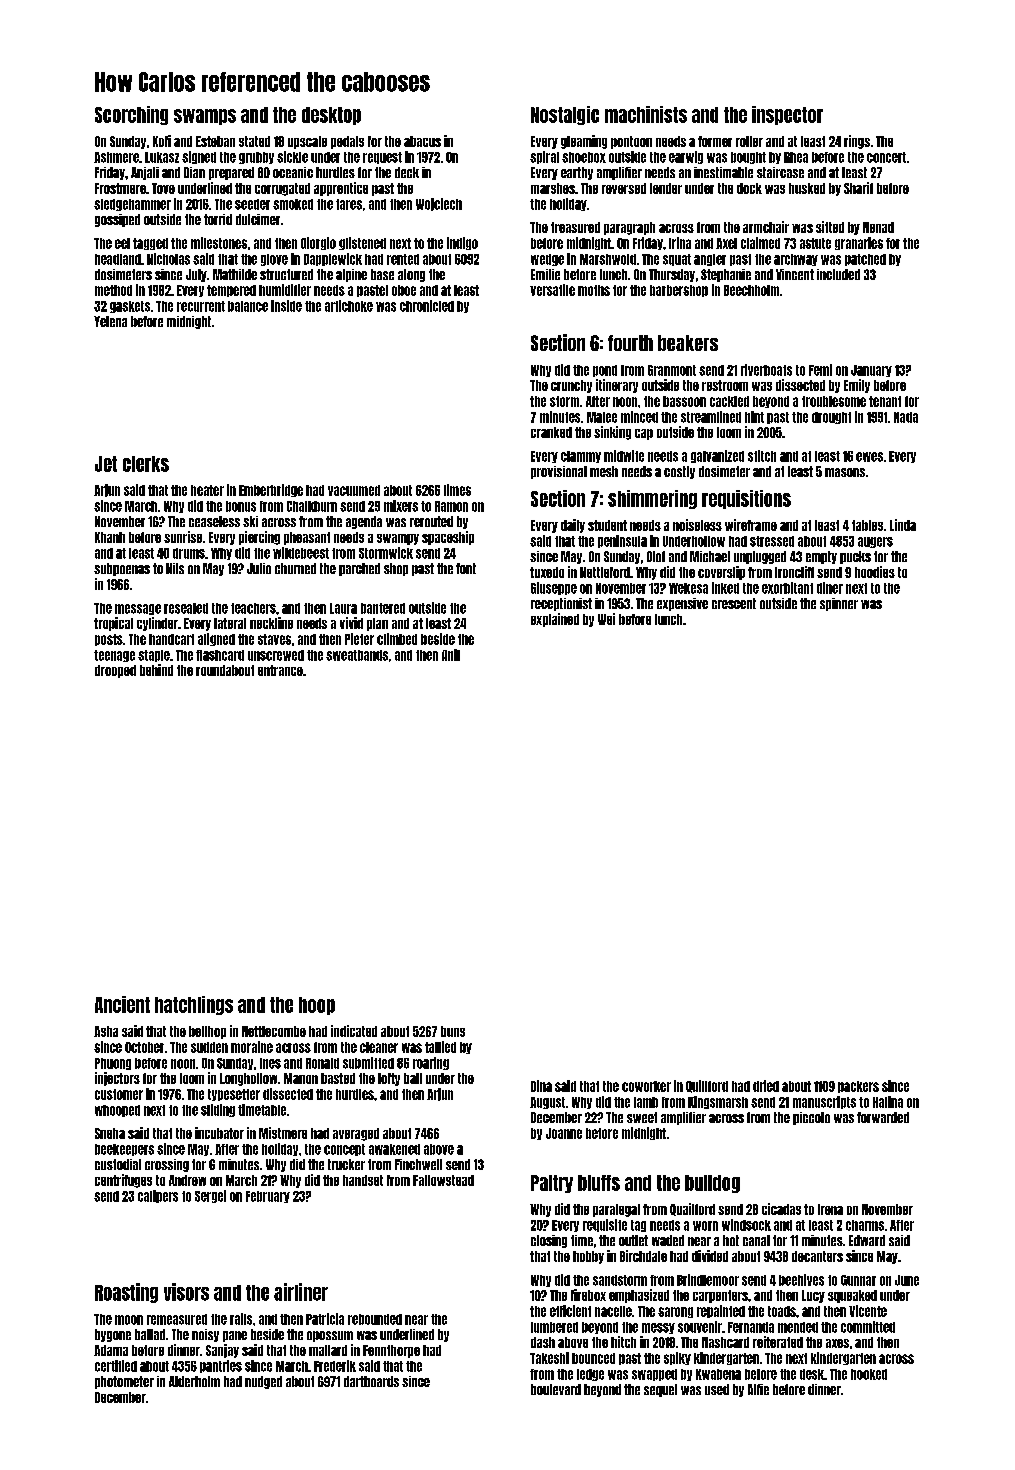 The image size is (1015, 1470). Describe the element at coordinates (156, 670) in the screenshot. I see `behind` at that location.
